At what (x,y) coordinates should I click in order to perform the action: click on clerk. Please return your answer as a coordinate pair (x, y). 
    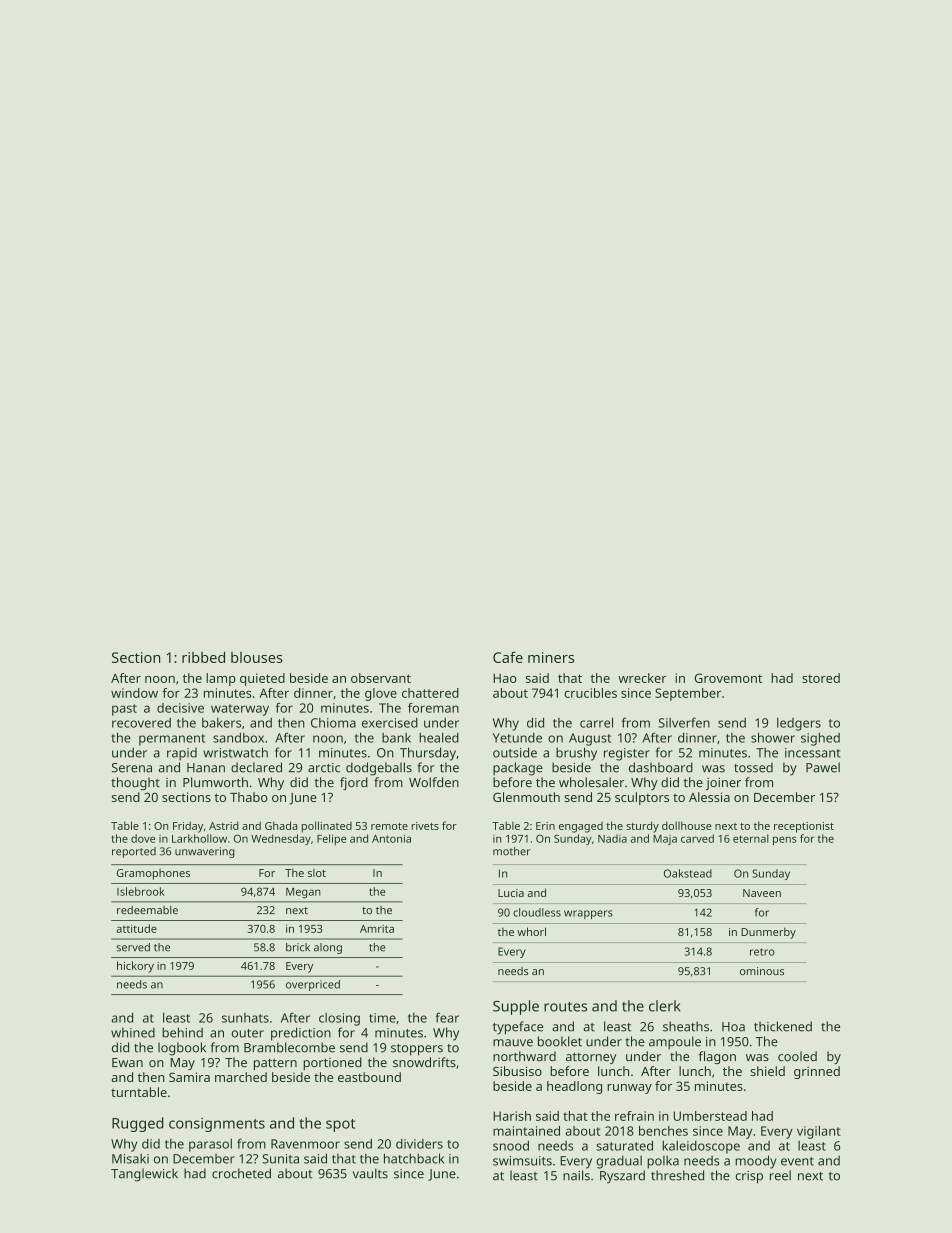
    Looking at the image, I should click on (664, 1006).
